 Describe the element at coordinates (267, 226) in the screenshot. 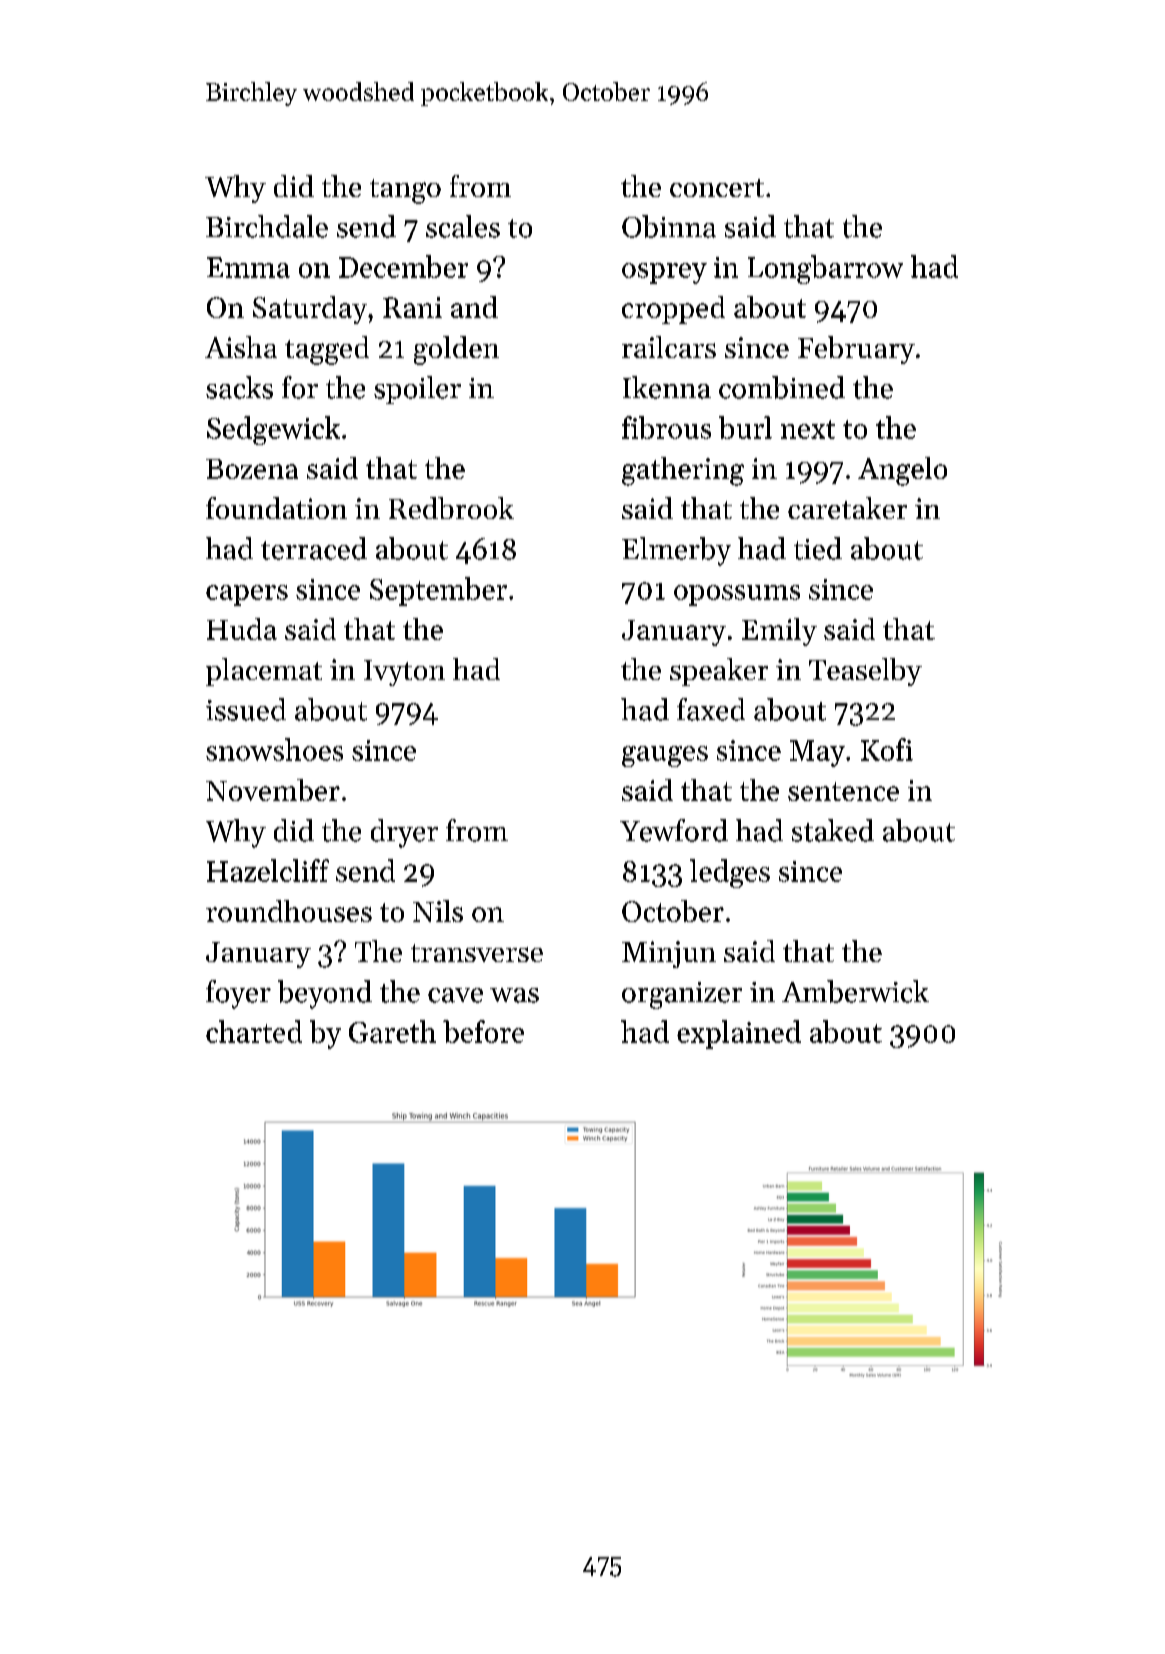

I see `Birchdale` at that location.
